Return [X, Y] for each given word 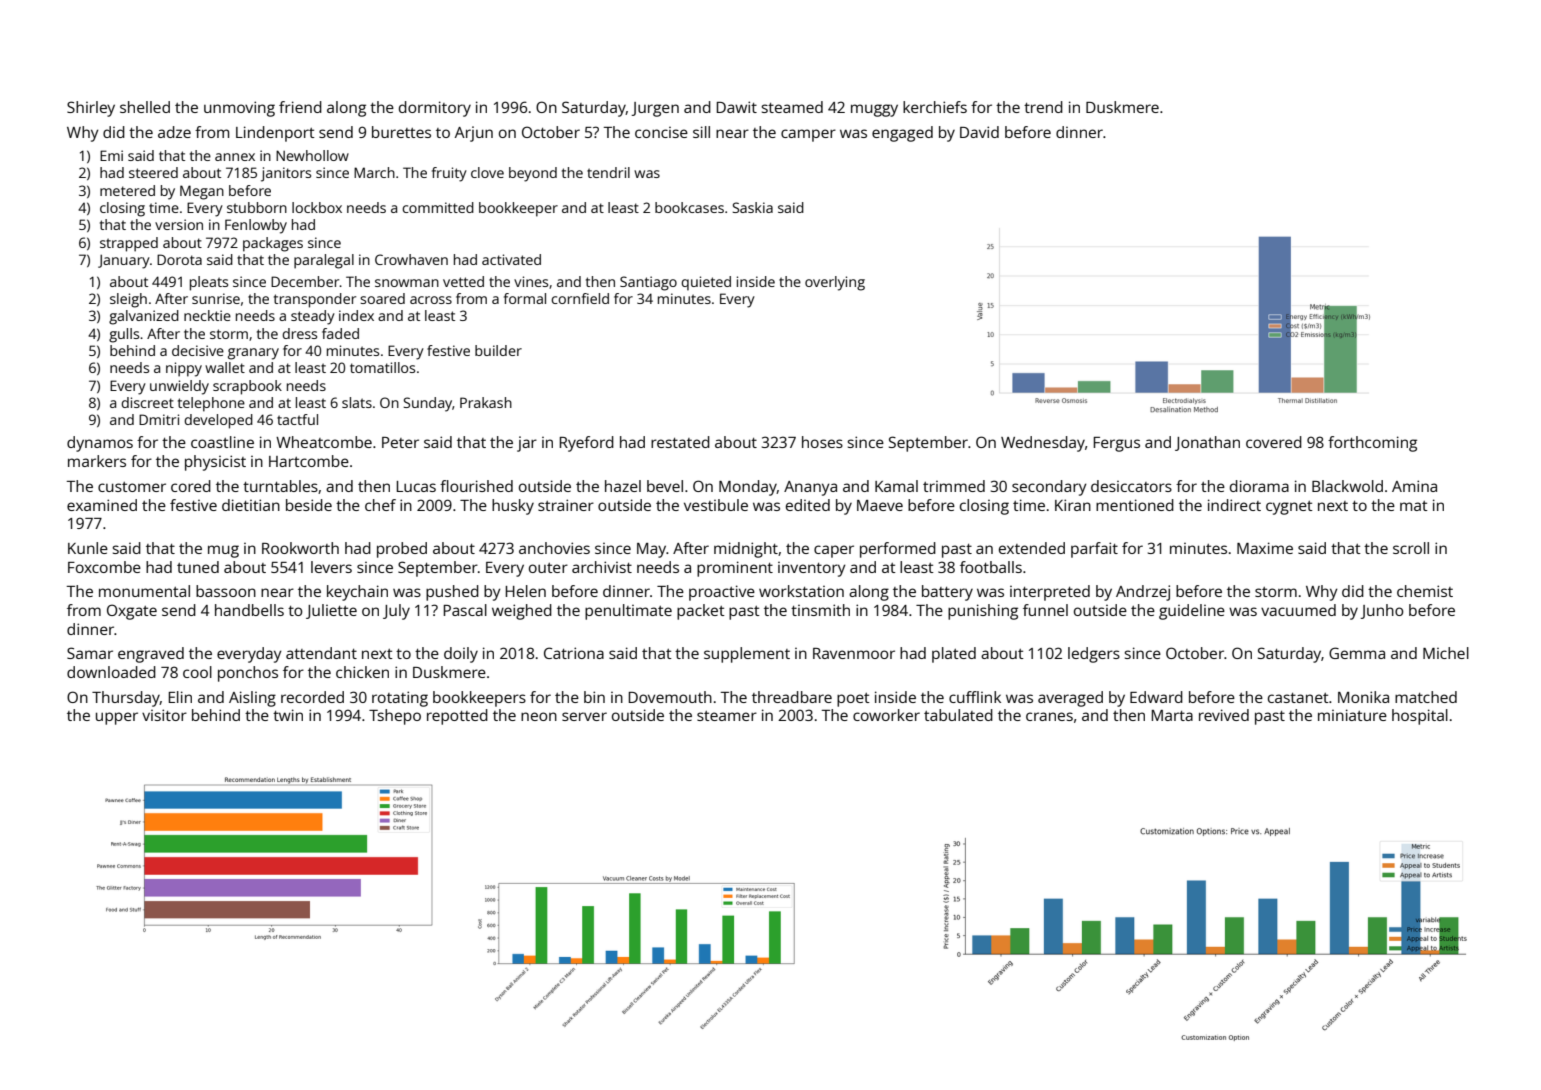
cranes [1049, 716]
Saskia [752, 207]
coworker [886, 715]
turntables [280, 486]
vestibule [716, 505]
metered [127, 190]
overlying [835, 283]
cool [197, 672]
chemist [1425, 591]
